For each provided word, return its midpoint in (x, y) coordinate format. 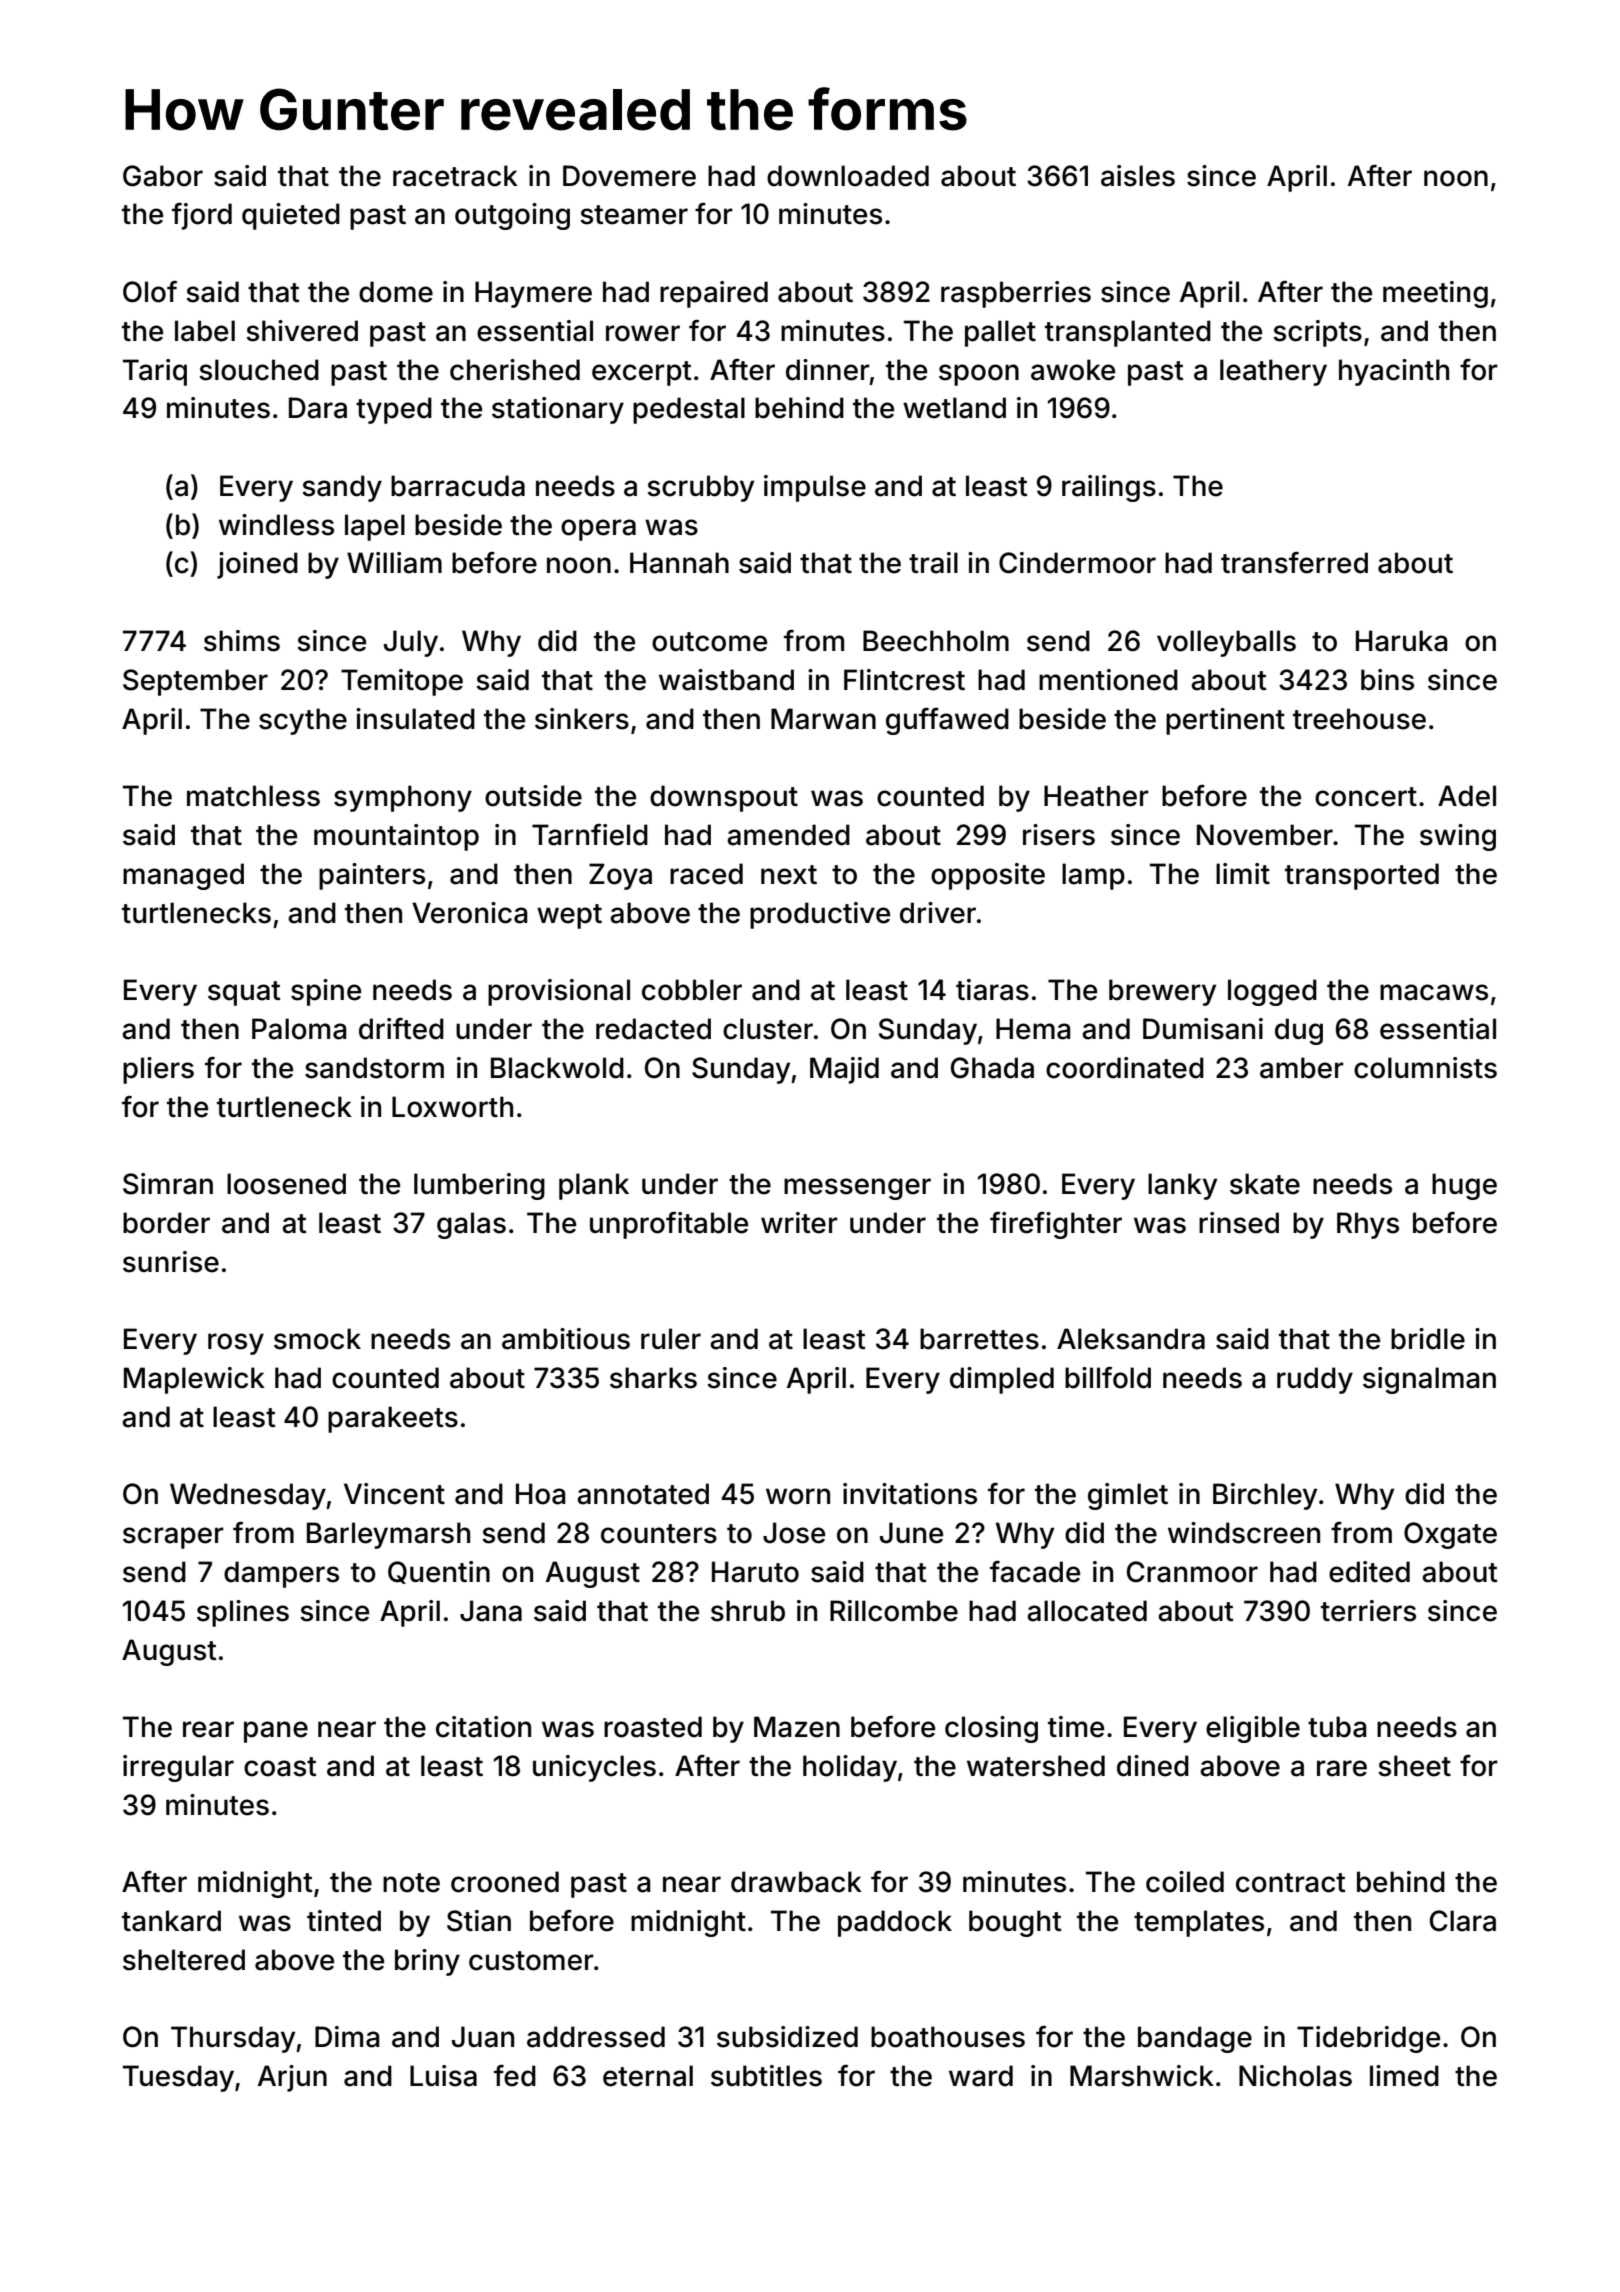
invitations (910, 1494)
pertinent (1225, 721)
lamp (1093, 876)
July (411, 643)
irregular (178, 1768)
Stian (479, 1921)
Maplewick (194, 1380)
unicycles (594, 1768)
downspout (724, 798)
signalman (1429, 1380)
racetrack (455, 176)
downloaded (848, 176)
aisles (1138, 176)
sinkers (582, 719)
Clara (1463, 1921)
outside (533, 796)
